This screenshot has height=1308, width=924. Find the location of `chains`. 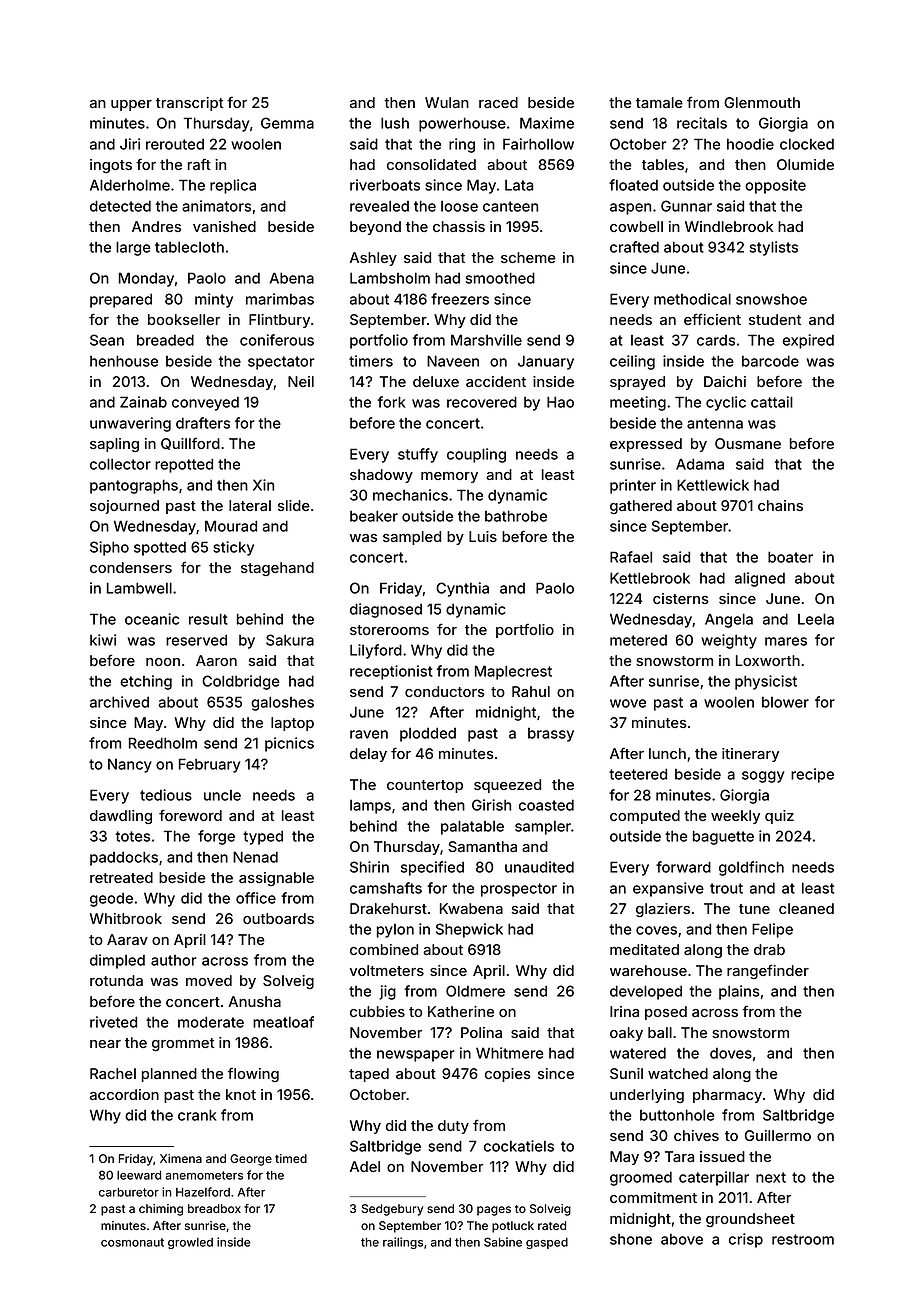

chains is located at coordinates (780, 505).
